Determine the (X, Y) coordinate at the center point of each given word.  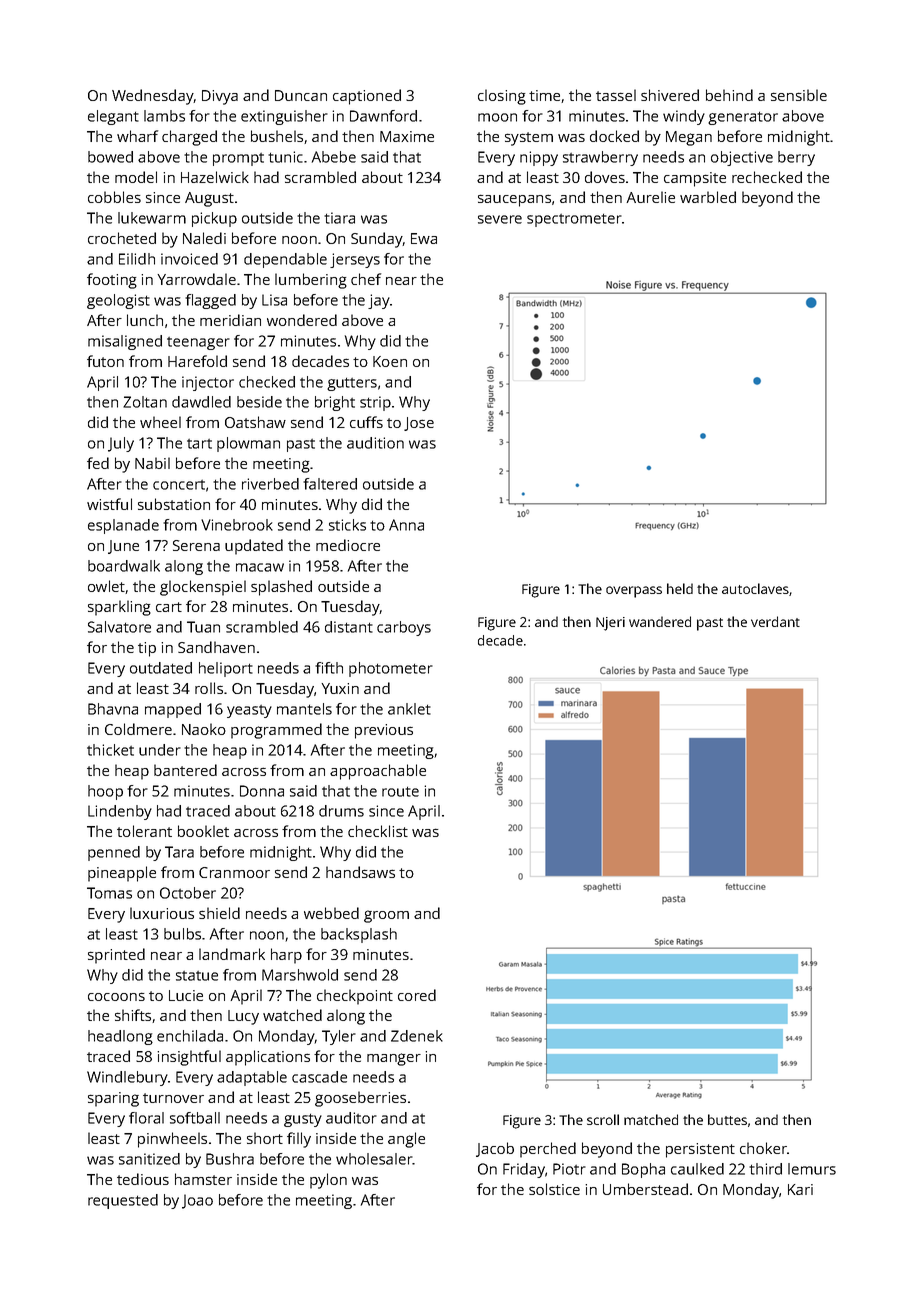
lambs (164, 116)
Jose (419, 424)
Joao (197, 1201)
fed (98, 463)
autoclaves (755, 588)
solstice (554, 1189)
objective (742, 158)
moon (497, 117)
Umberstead (645, 1189)
